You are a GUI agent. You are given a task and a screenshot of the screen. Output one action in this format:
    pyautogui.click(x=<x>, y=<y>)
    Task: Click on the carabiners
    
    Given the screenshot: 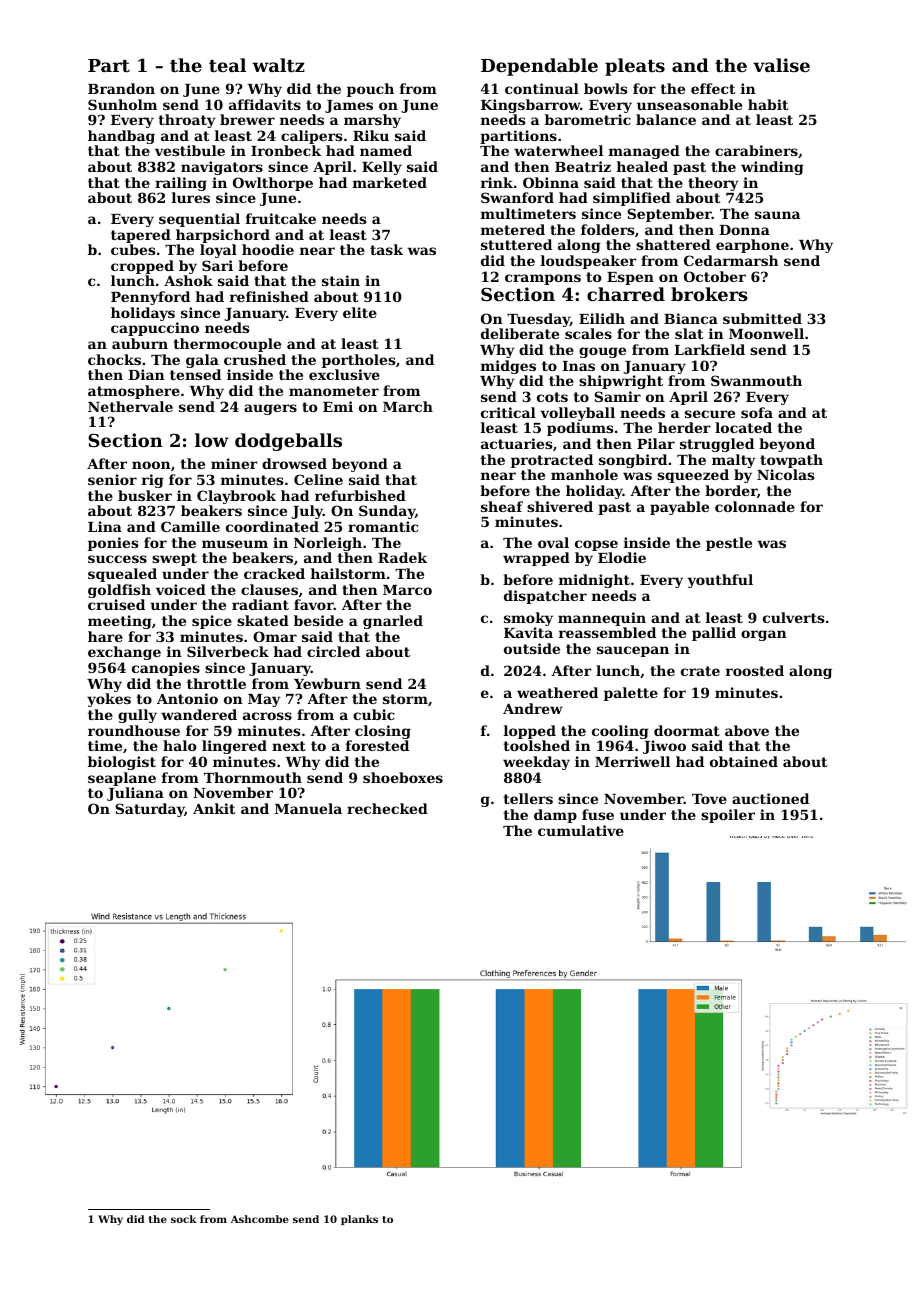 What is the action you would take?
    pyautogui.click(x=756, y=150)
